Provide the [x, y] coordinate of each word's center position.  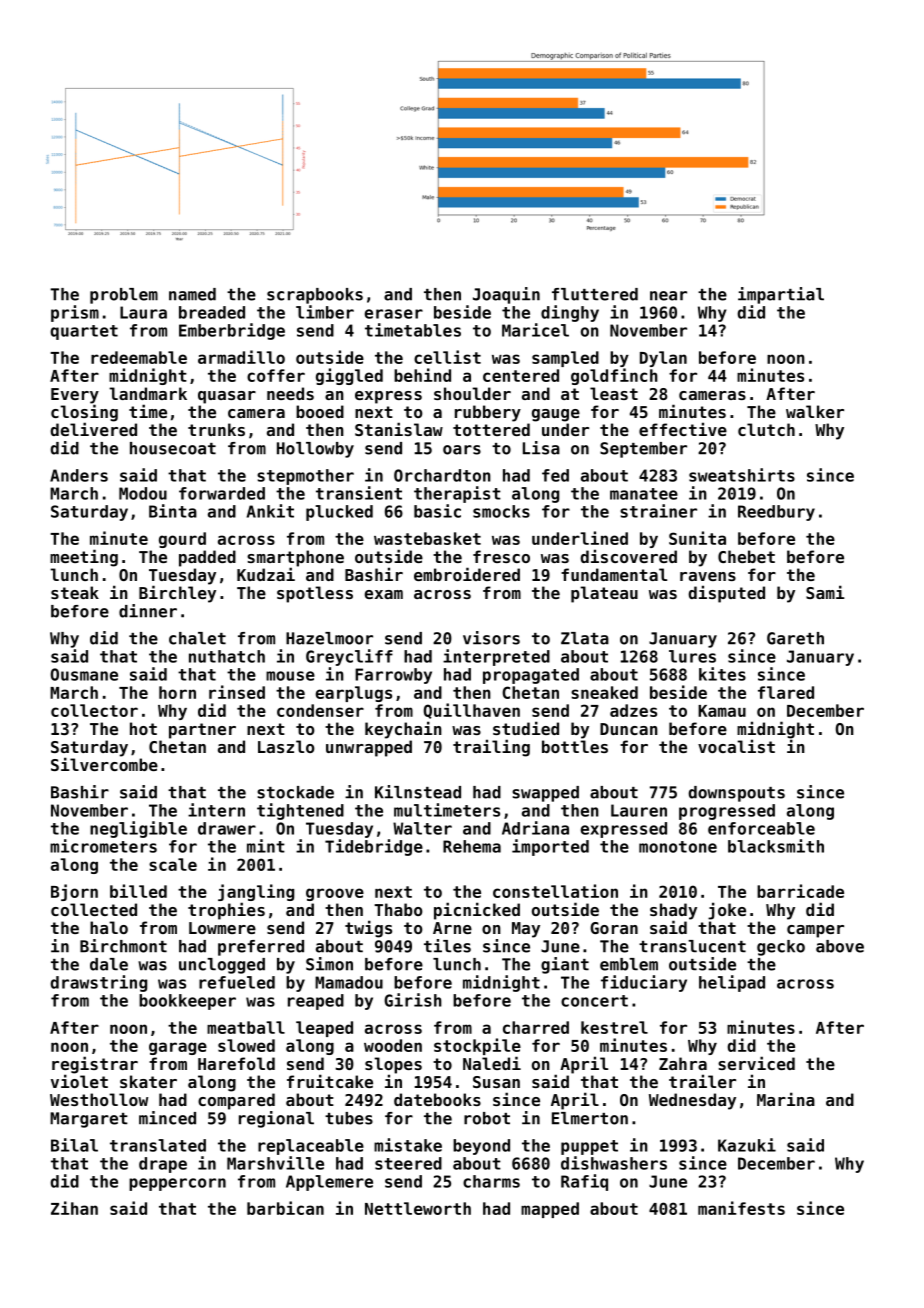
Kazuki [747, 1145]
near [668, 296]
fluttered [595, 294]
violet [79, 1081]
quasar [227, 397]
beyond [481, 1147]
